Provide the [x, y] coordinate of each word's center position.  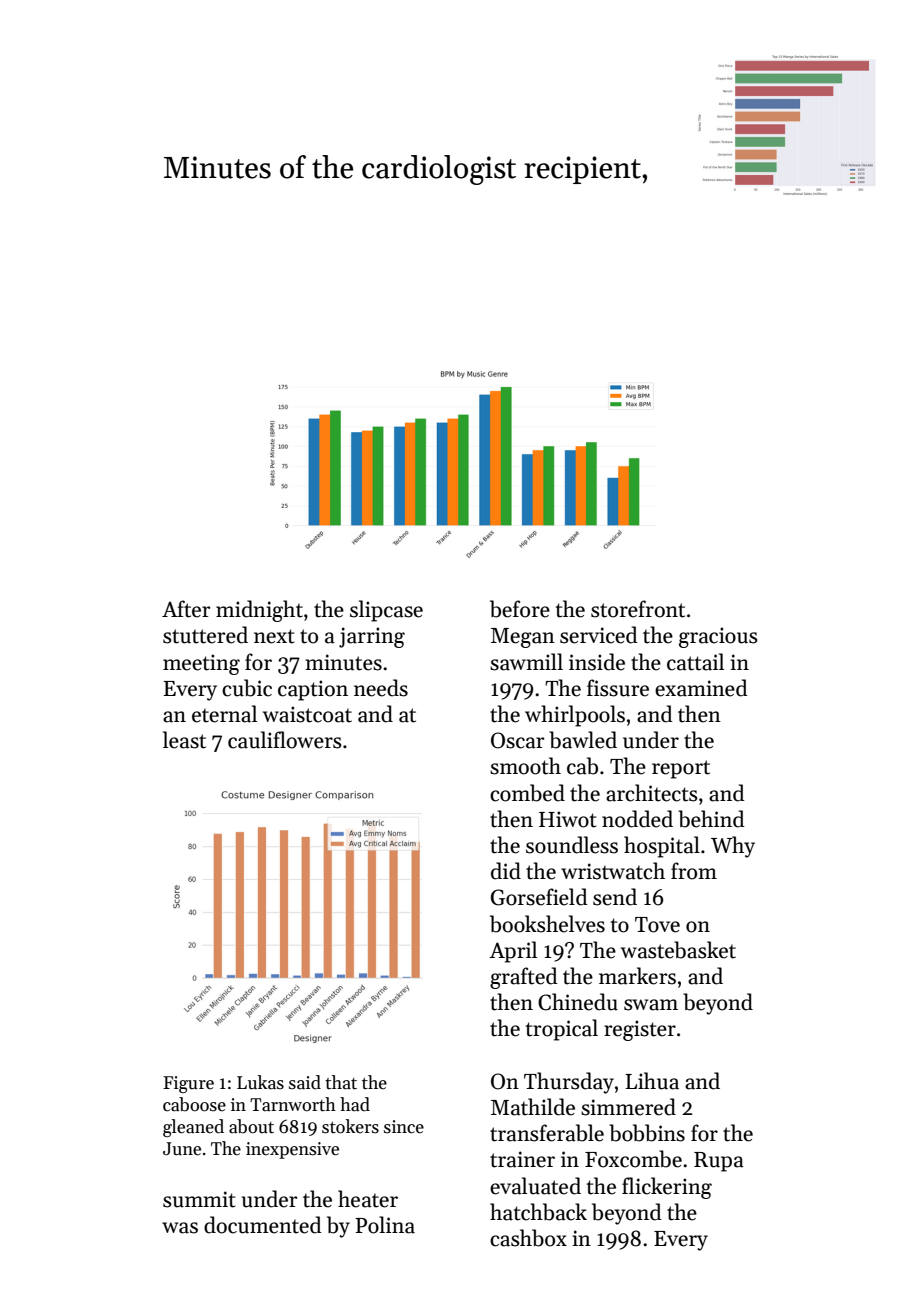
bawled [583, 740]
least [184, 740]
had [355, 1104]
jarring [372, 637]
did [506, 871]
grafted [524, 978]
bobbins [647, 1133]
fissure [618, 688]
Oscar [518, 740]
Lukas [260, 1082]
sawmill [526, 662]
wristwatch [613, 871]
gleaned [193, 1128]
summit [199, 1199]
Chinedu [578, 1002]
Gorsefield [539, 897]
